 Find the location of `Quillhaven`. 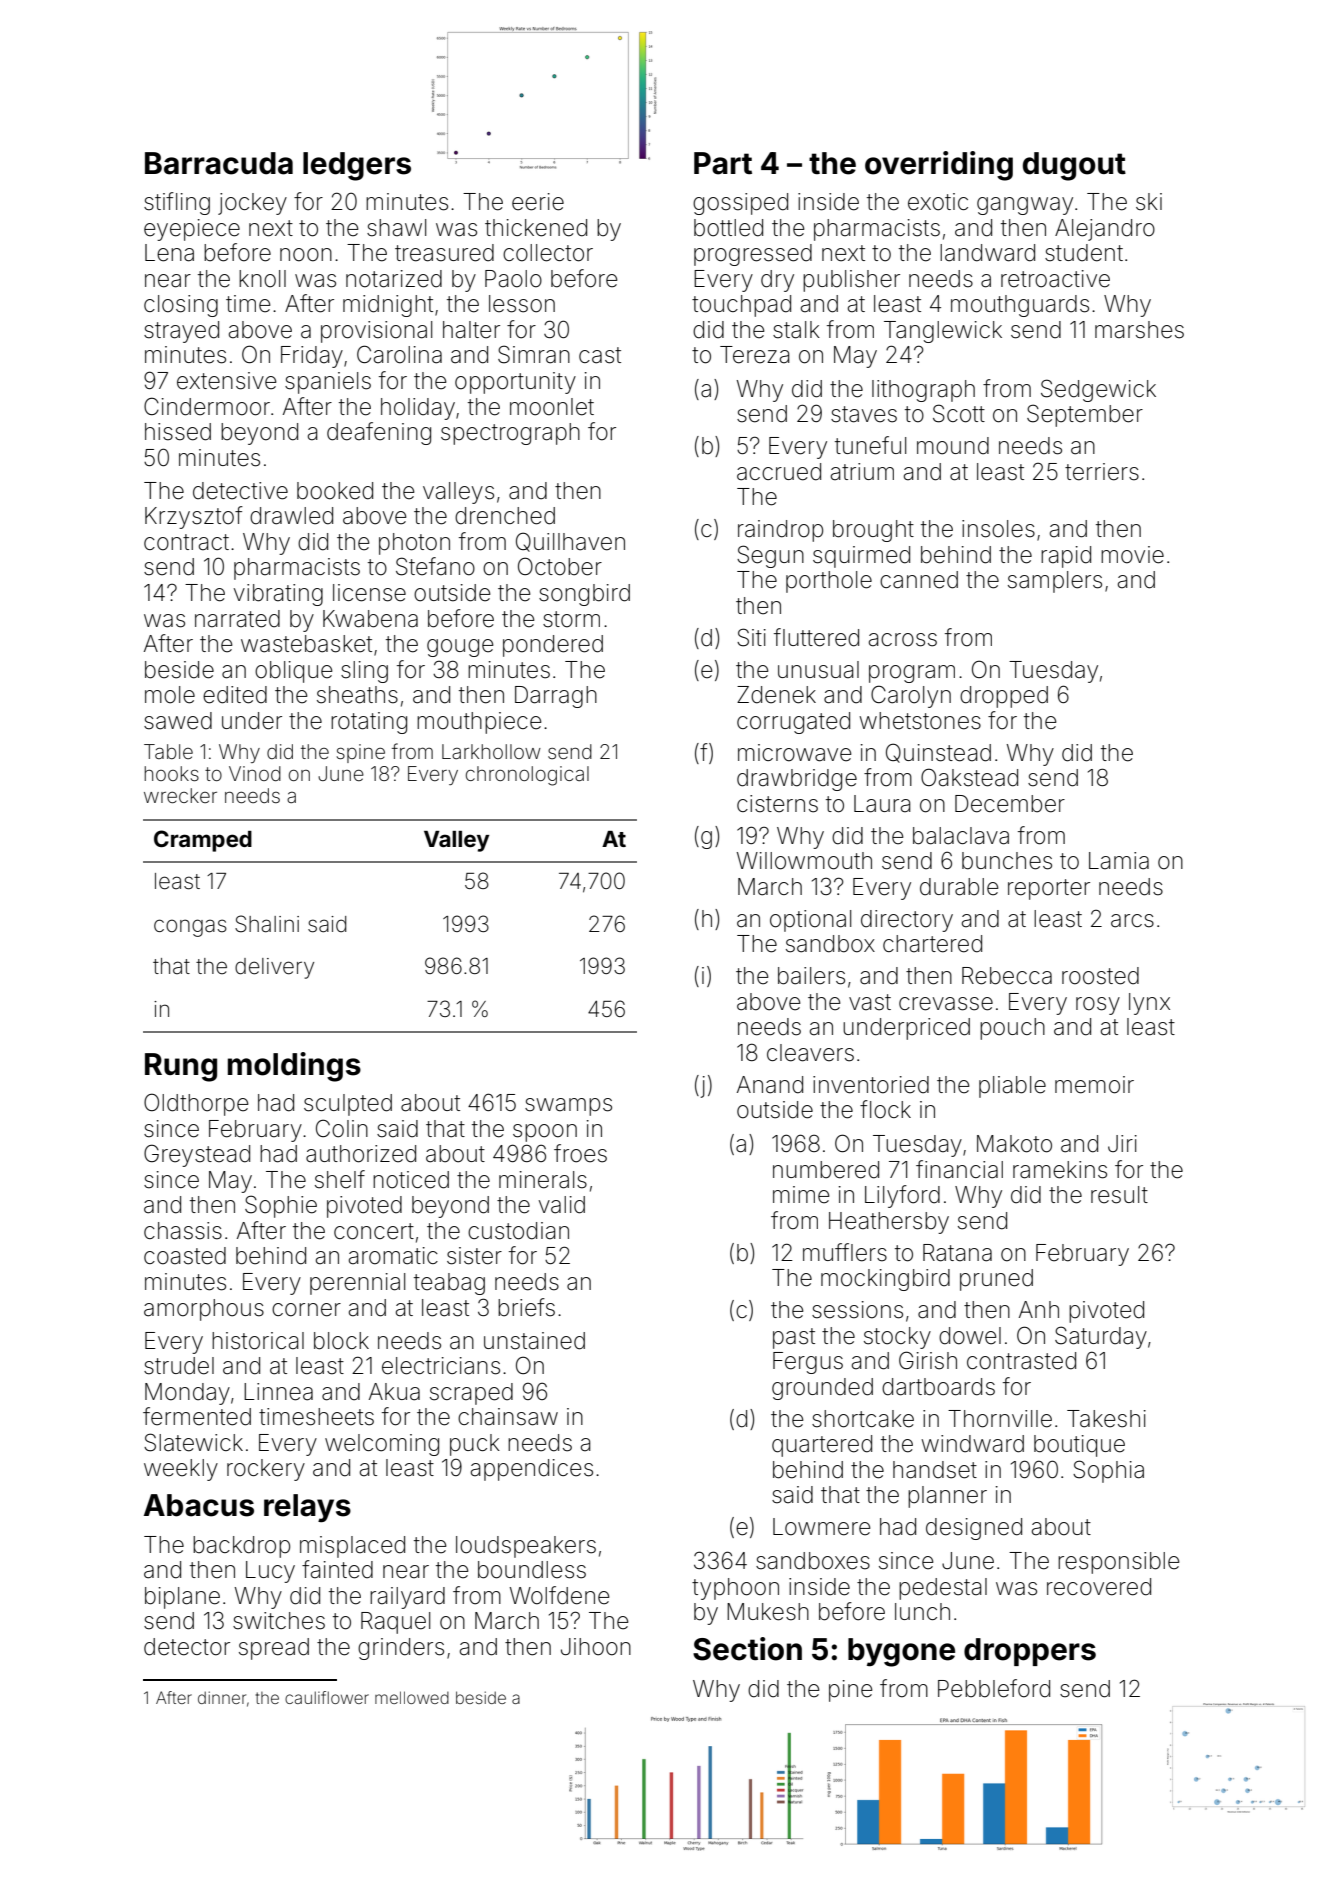

Quillhaven is located at coordinates (570, 542).
